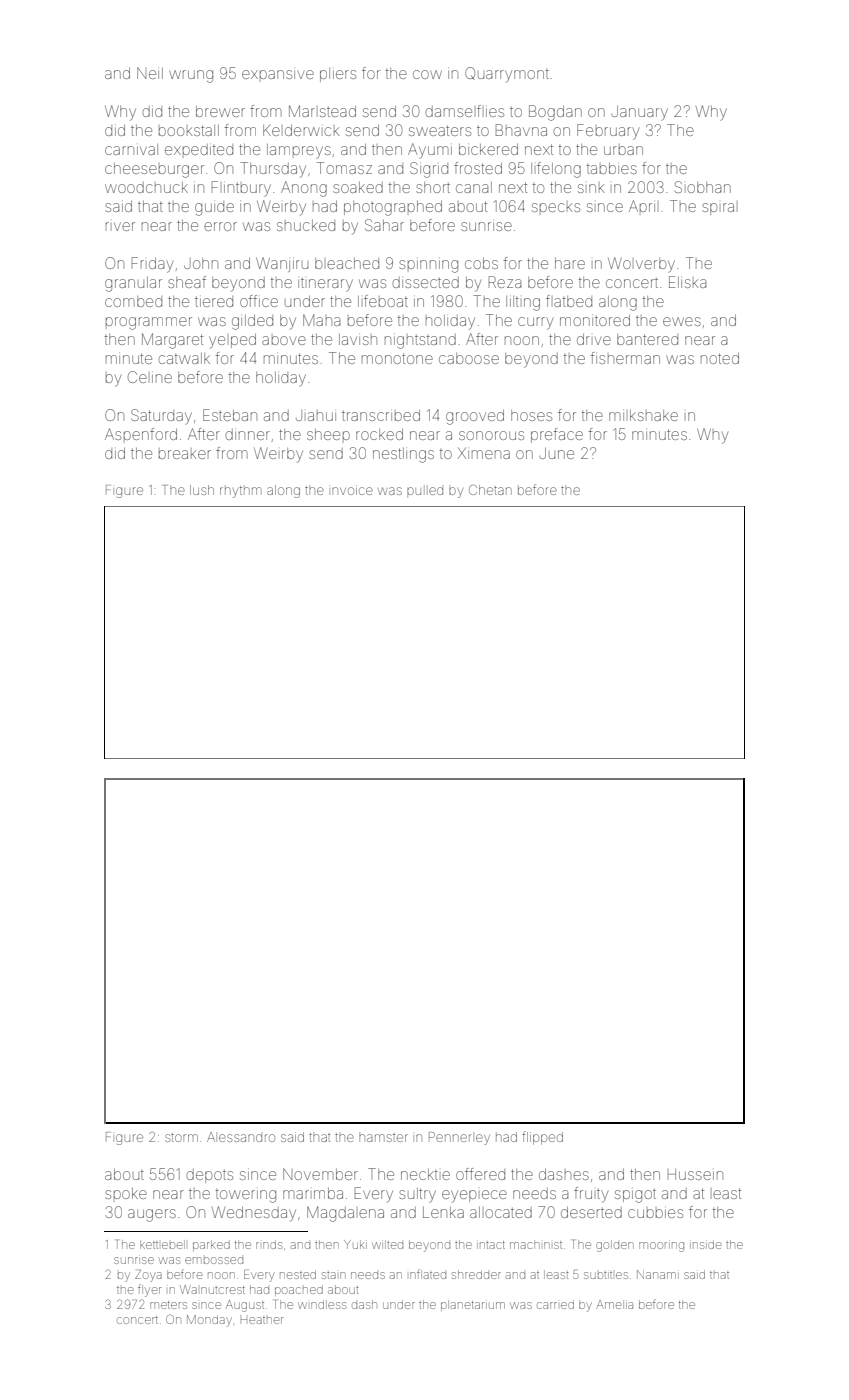  What do you see at coordinates (241, 1137) in the screenshot?
I see `Alessandro` at bounding box center [241, 1137].
